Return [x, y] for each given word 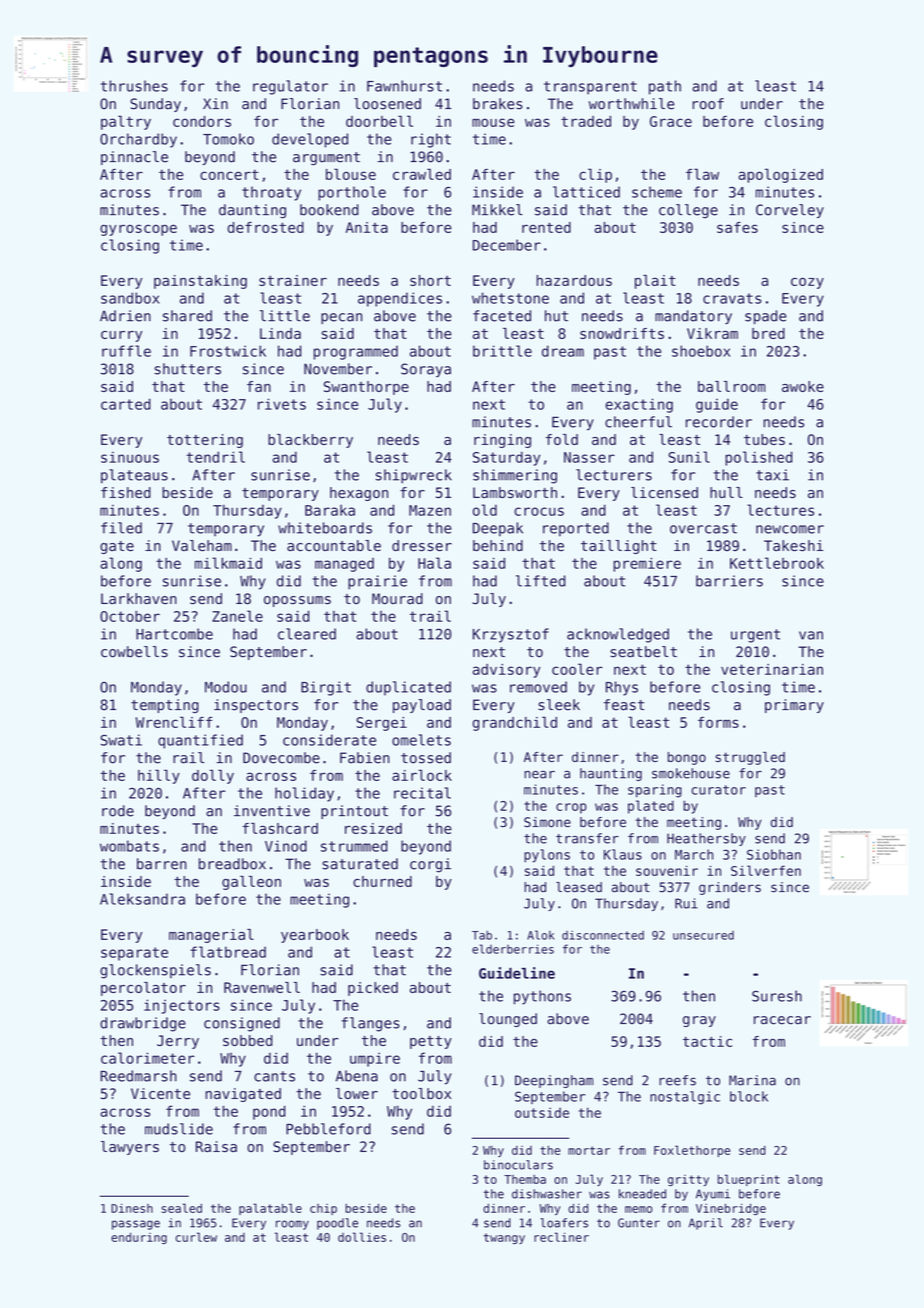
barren [162, 864]
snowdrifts [622, 333]
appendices [400, 299]
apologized [780, 175]
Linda [280, 333]
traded [586, 121]
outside [542, 1112]
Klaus [623, 854]
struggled [750, 758]
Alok [541, 935]
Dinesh [132, 1208]
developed [310, 140]
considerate [329, 740]
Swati [121, 740]
